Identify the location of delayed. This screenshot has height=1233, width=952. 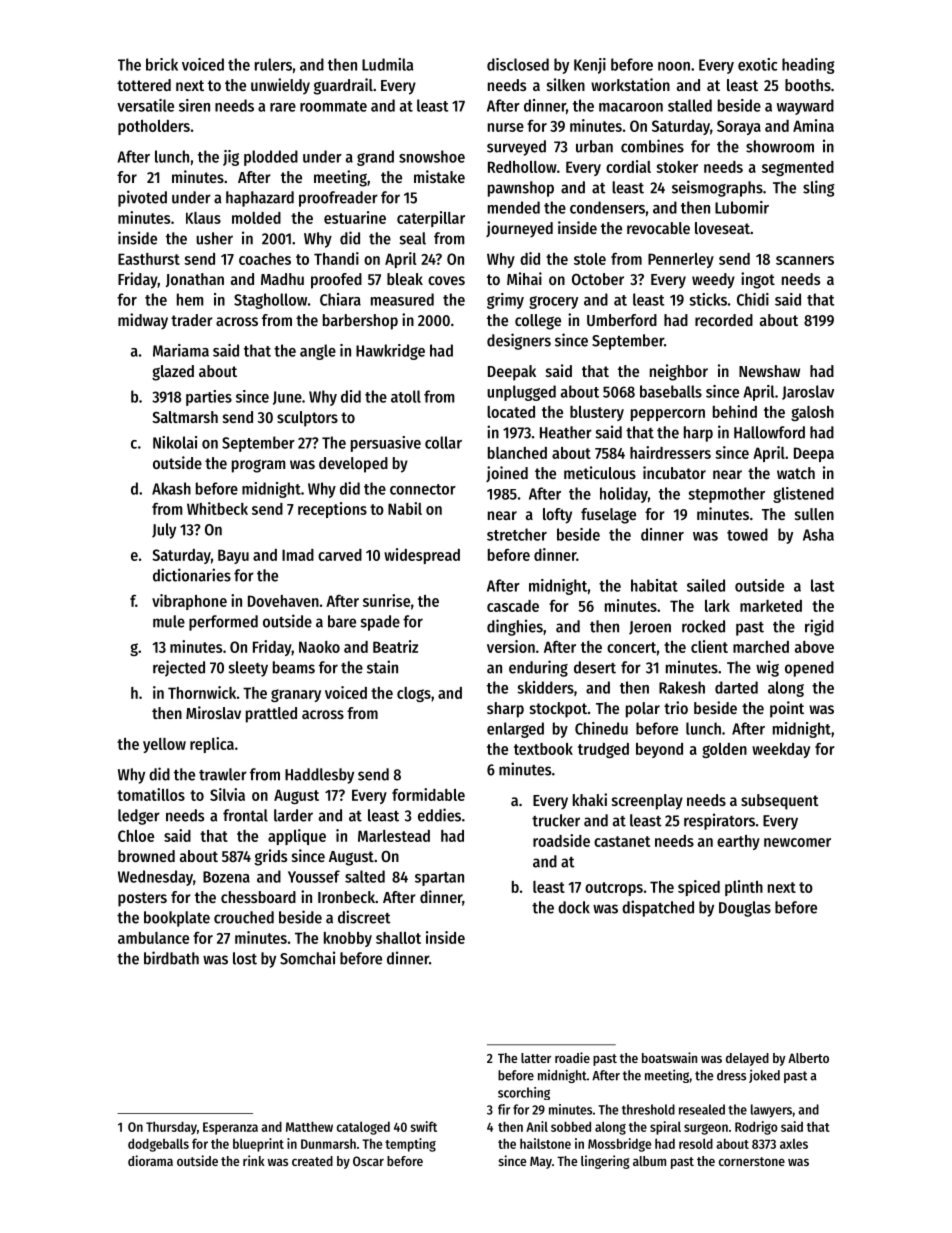
(747, 1059).
